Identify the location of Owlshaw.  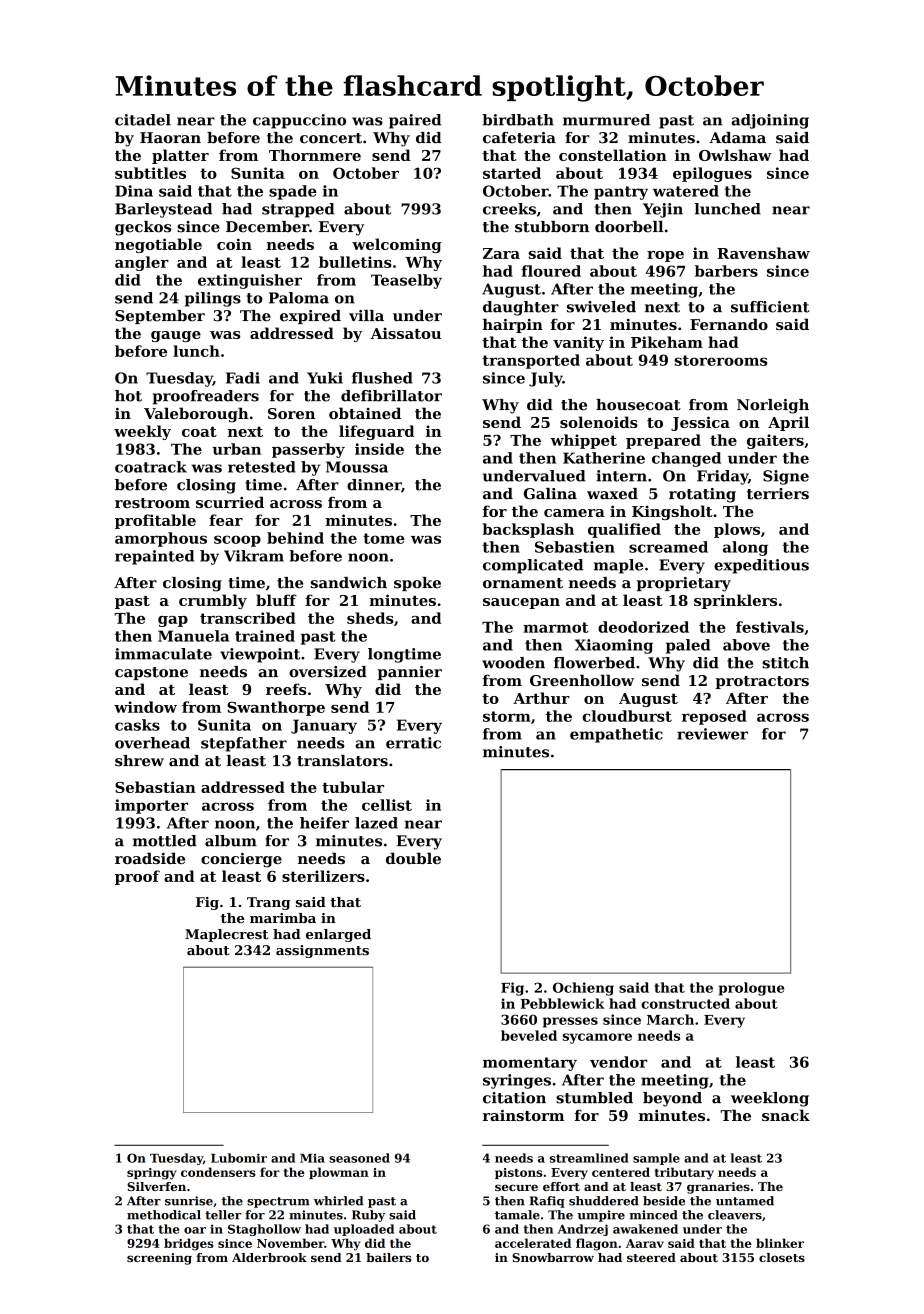
(735, 155).
